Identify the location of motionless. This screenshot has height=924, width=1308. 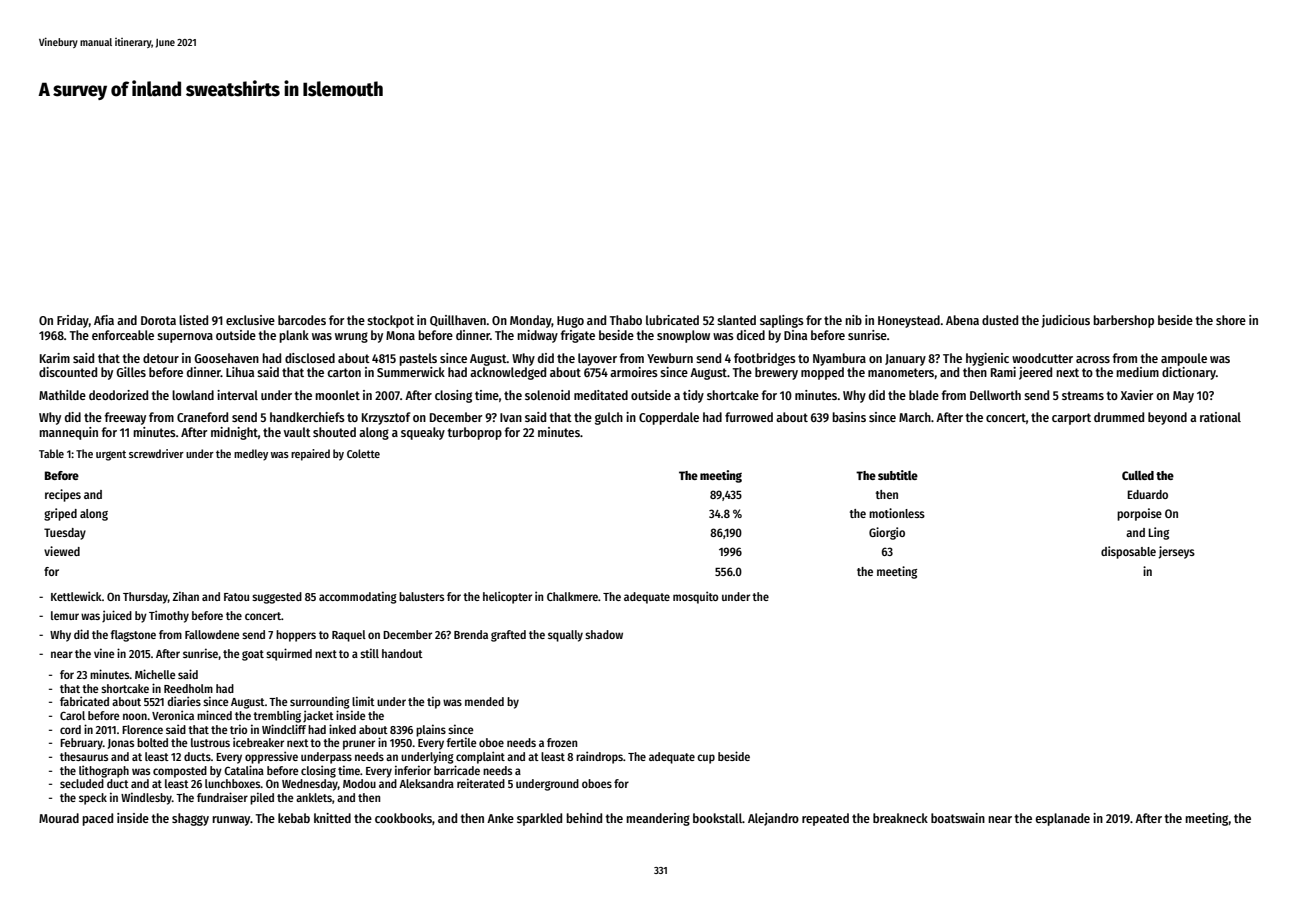
(897, 513).
